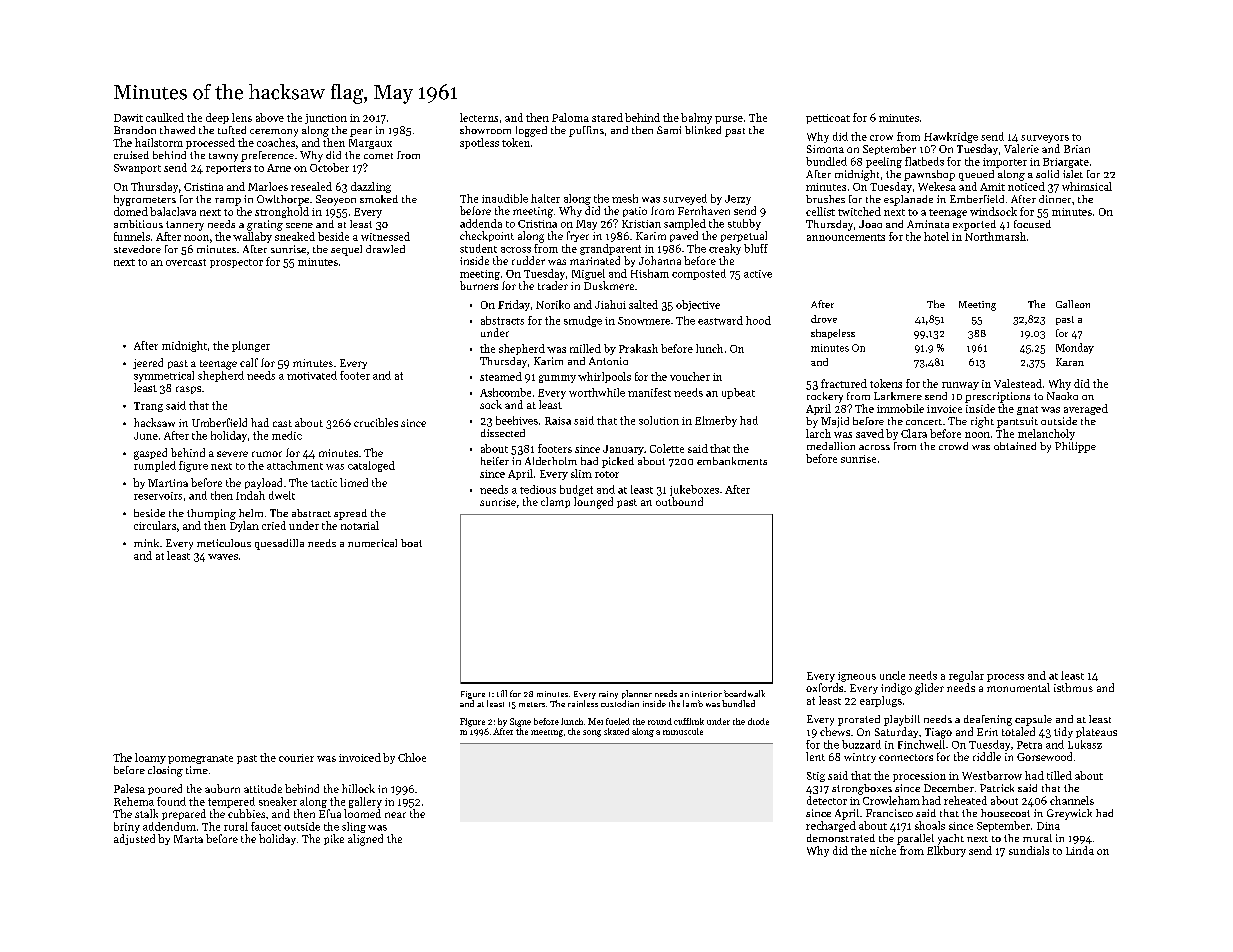 This screenshot has height=952, width=1233. I want to click on planner, so click(637, 694).
